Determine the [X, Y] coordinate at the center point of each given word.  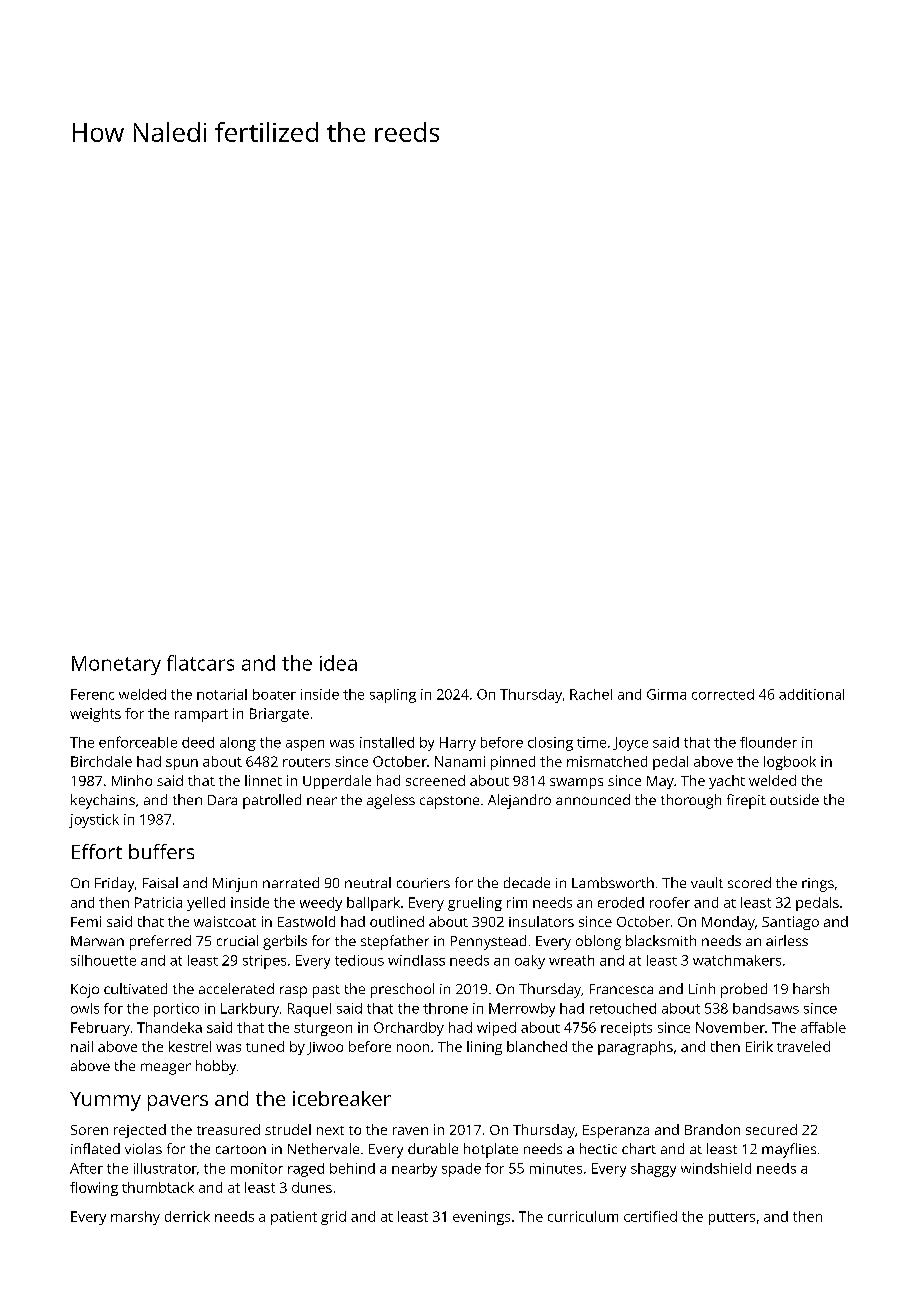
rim [517, 902]
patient [294, 1218]
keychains [103, 801]
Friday [114, 884]
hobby [216, 1067]
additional [811, 694]
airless [787, 940]
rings [818, 885]
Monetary [116, 665]
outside [794, 799]
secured [771, 1129]
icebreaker [342, 1098]
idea [338, 663]
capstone [449, 802]
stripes [264, 962]
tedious [359, 960]
